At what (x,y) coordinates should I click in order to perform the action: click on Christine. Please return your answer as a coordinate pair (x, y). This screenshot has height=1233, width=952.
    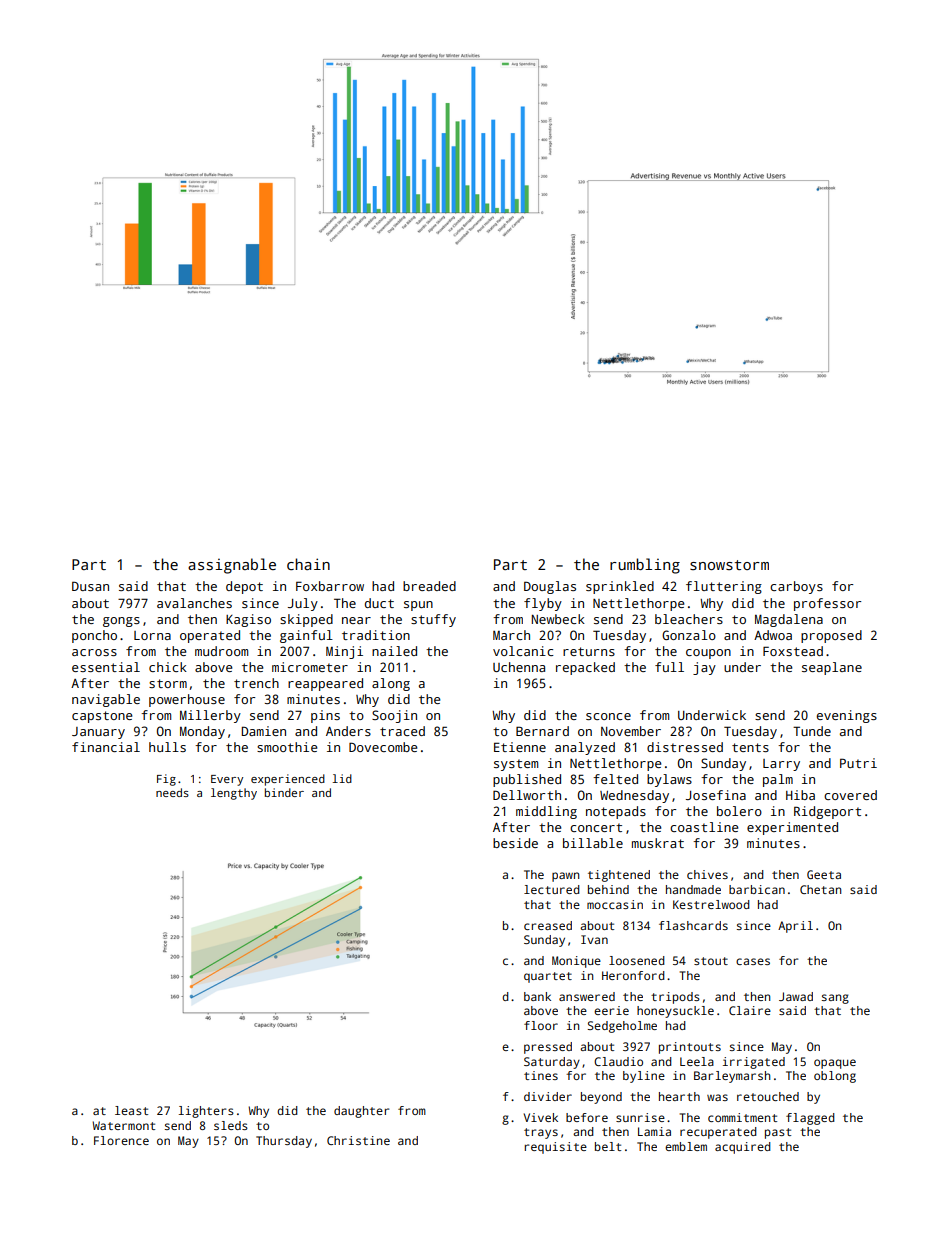
    Looking at the image, I should click on (358, 1140).
